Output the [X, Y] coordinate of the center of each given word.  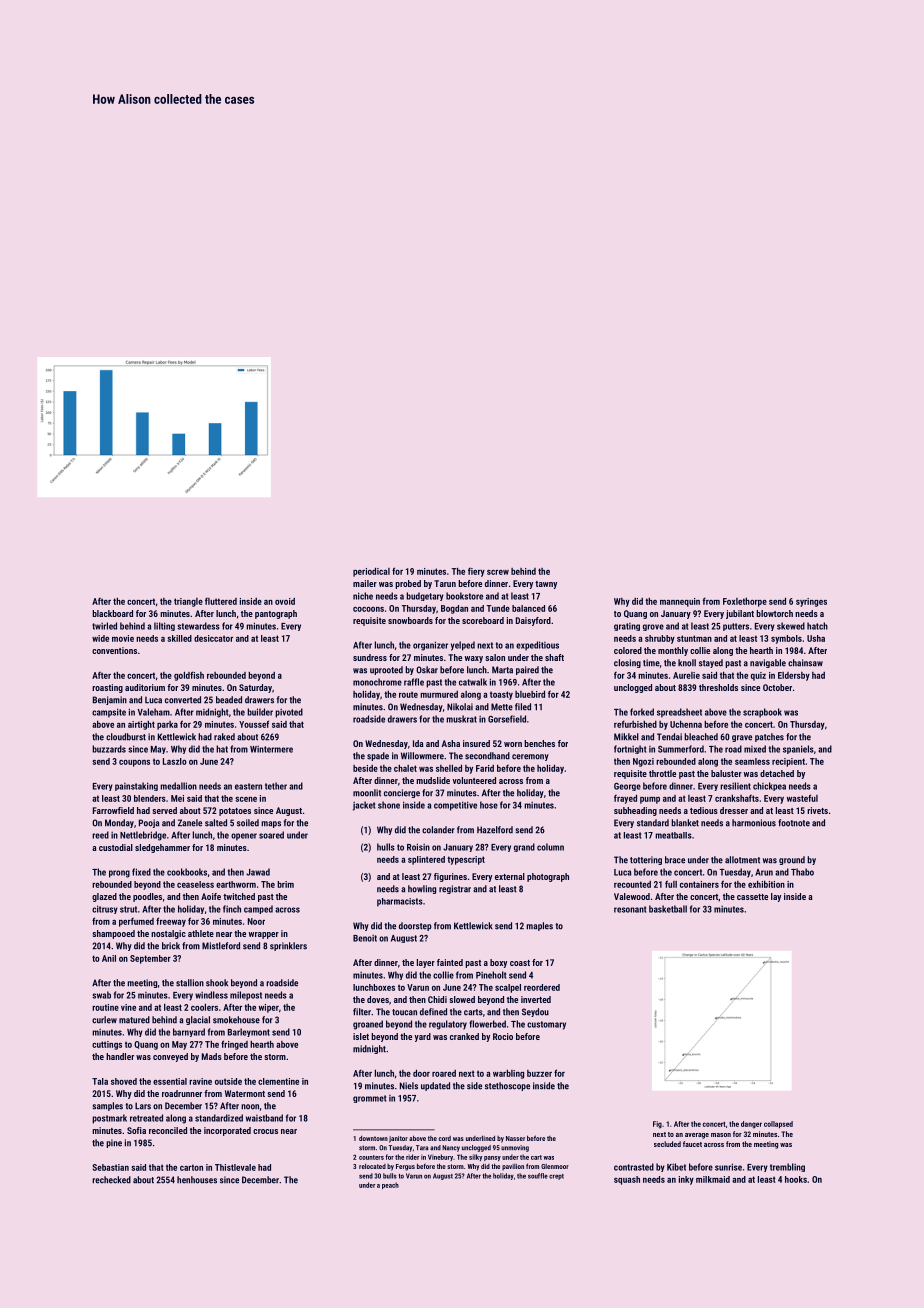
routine [105, 1007]
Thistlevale [235, 1167]
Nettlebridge [143, 836]
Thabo [802, 872]
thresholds [718, 687]
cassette [752, 897]
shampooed [113, 934]
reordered [542, 987]
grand [524, 847]
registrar [455, 889]
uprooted [386, 670]
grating [627, 627]
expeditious [537, 646]
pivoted [289, 713]
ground [792, 860]
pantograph [276, 614]
